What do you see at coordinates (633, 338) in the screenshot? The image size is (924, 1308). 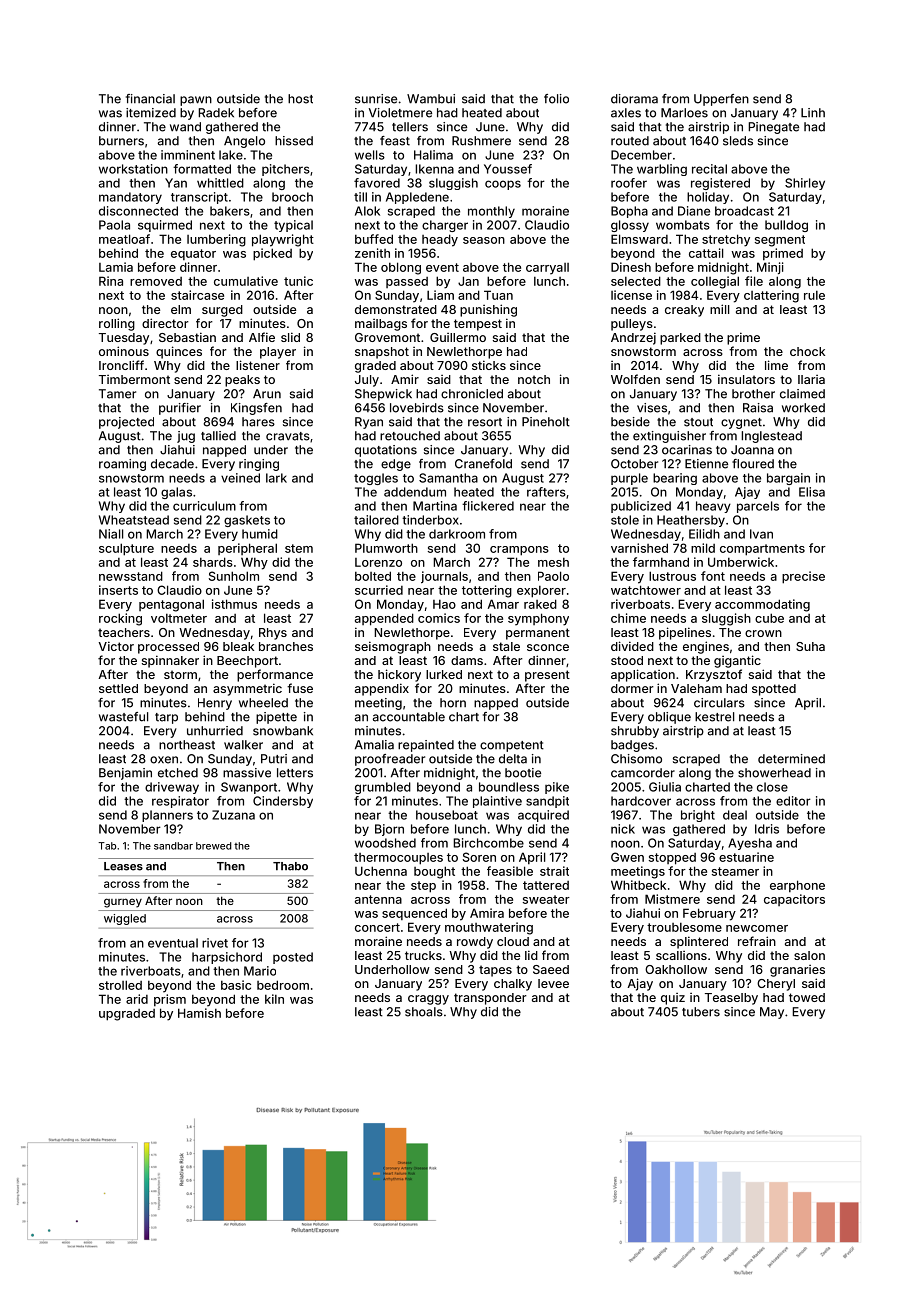 I see `Andrzej` at bounding box center [633, 338].
